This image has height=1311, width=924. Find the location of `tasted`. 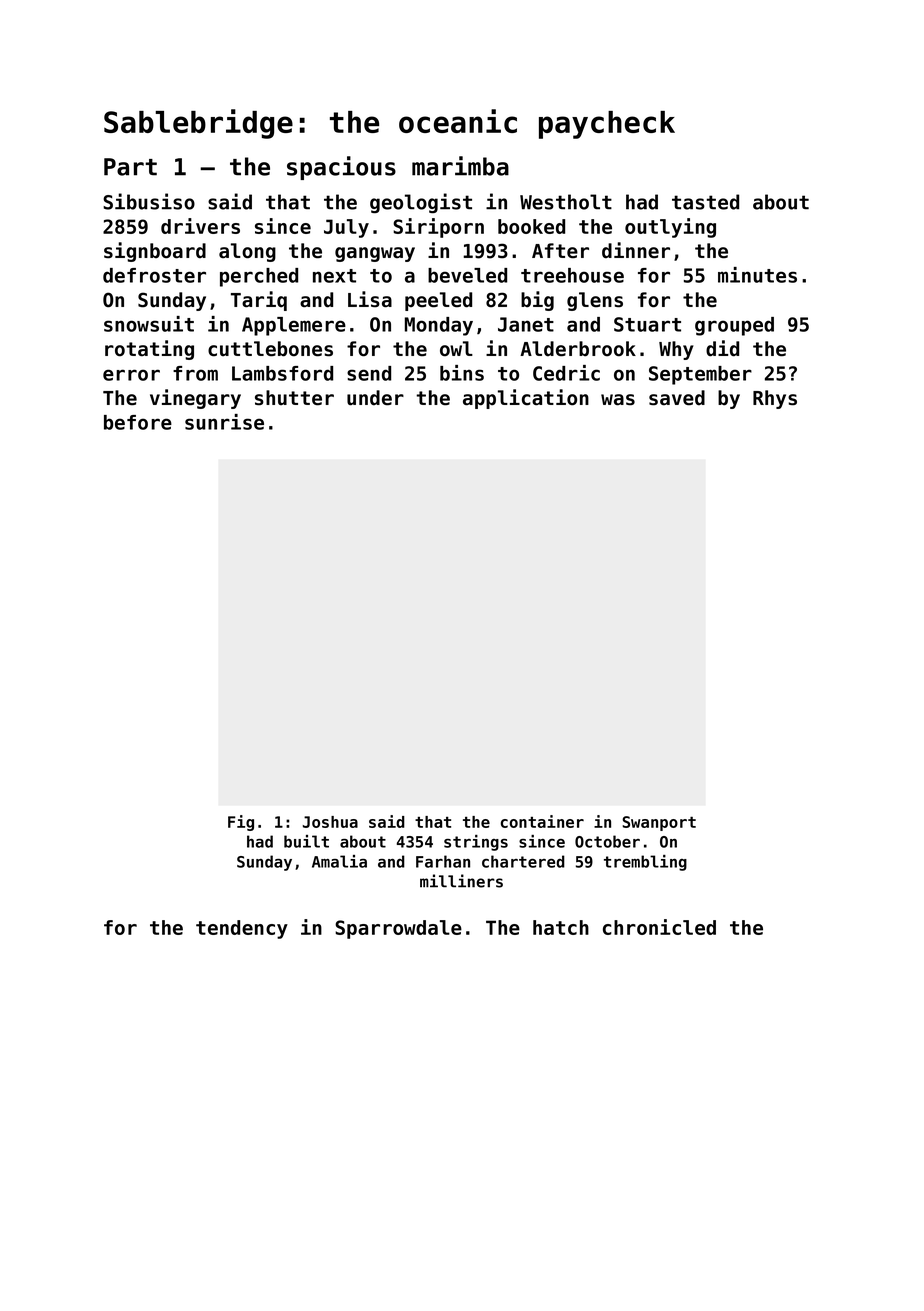

tasted is located at coordinates (705, 202).
